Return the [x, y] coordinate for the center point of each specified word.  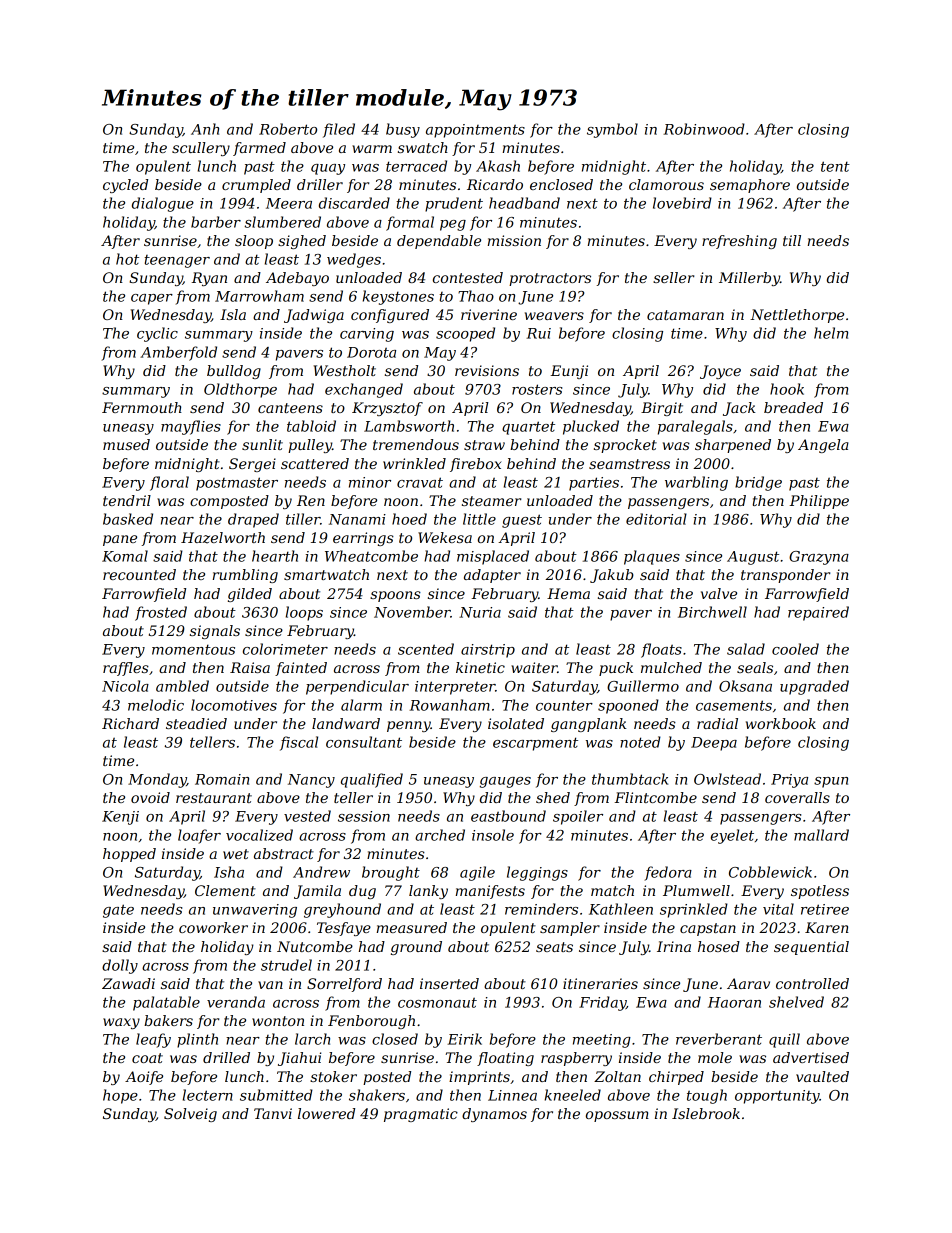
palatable [166, 1003]
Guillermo [643, 686]
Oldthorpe [240, 390]
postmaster [237, 484]
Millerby [749, 279]
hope [120, 1096]
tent [835, 166]
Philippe [819, 502]
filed [339, 130]
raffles [126, 669]
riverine [489, 314]
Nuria [480, 612]
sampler [570, 929]
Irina [674, 946]
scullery [201, 149]
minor [370, 482]
